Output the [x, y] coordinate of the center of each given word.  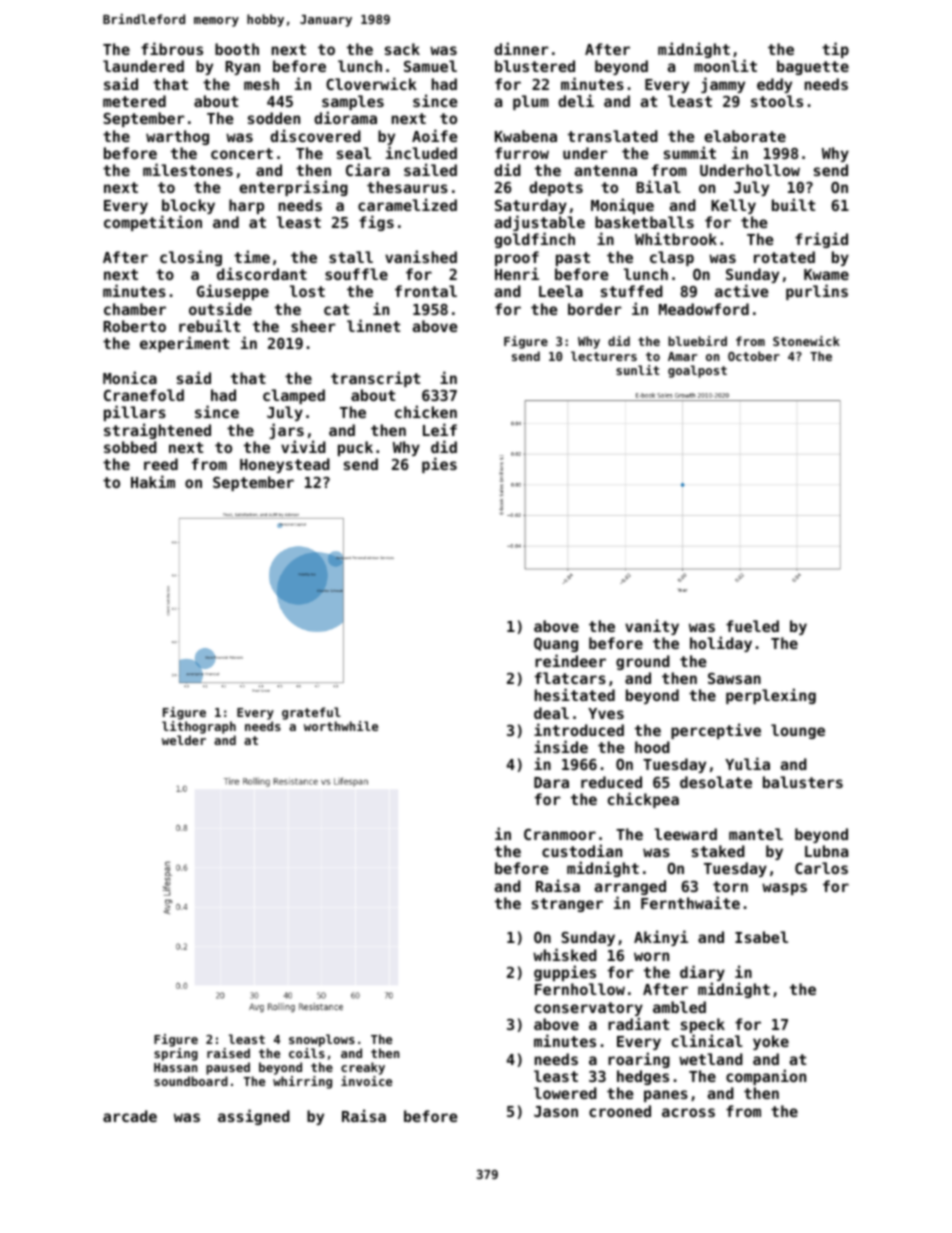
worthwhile [341, 726]
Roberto [134, 326]
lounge [798, 731]
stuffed [632, 291]
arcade [130, 1116]
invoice [366, 1081]
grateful [311, 713]
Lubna [826, 851]
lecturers [604, 356]
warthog [177, 137]
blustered [535, 66]
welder [184, 740]
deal [551, 713]
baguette [813, 67]
